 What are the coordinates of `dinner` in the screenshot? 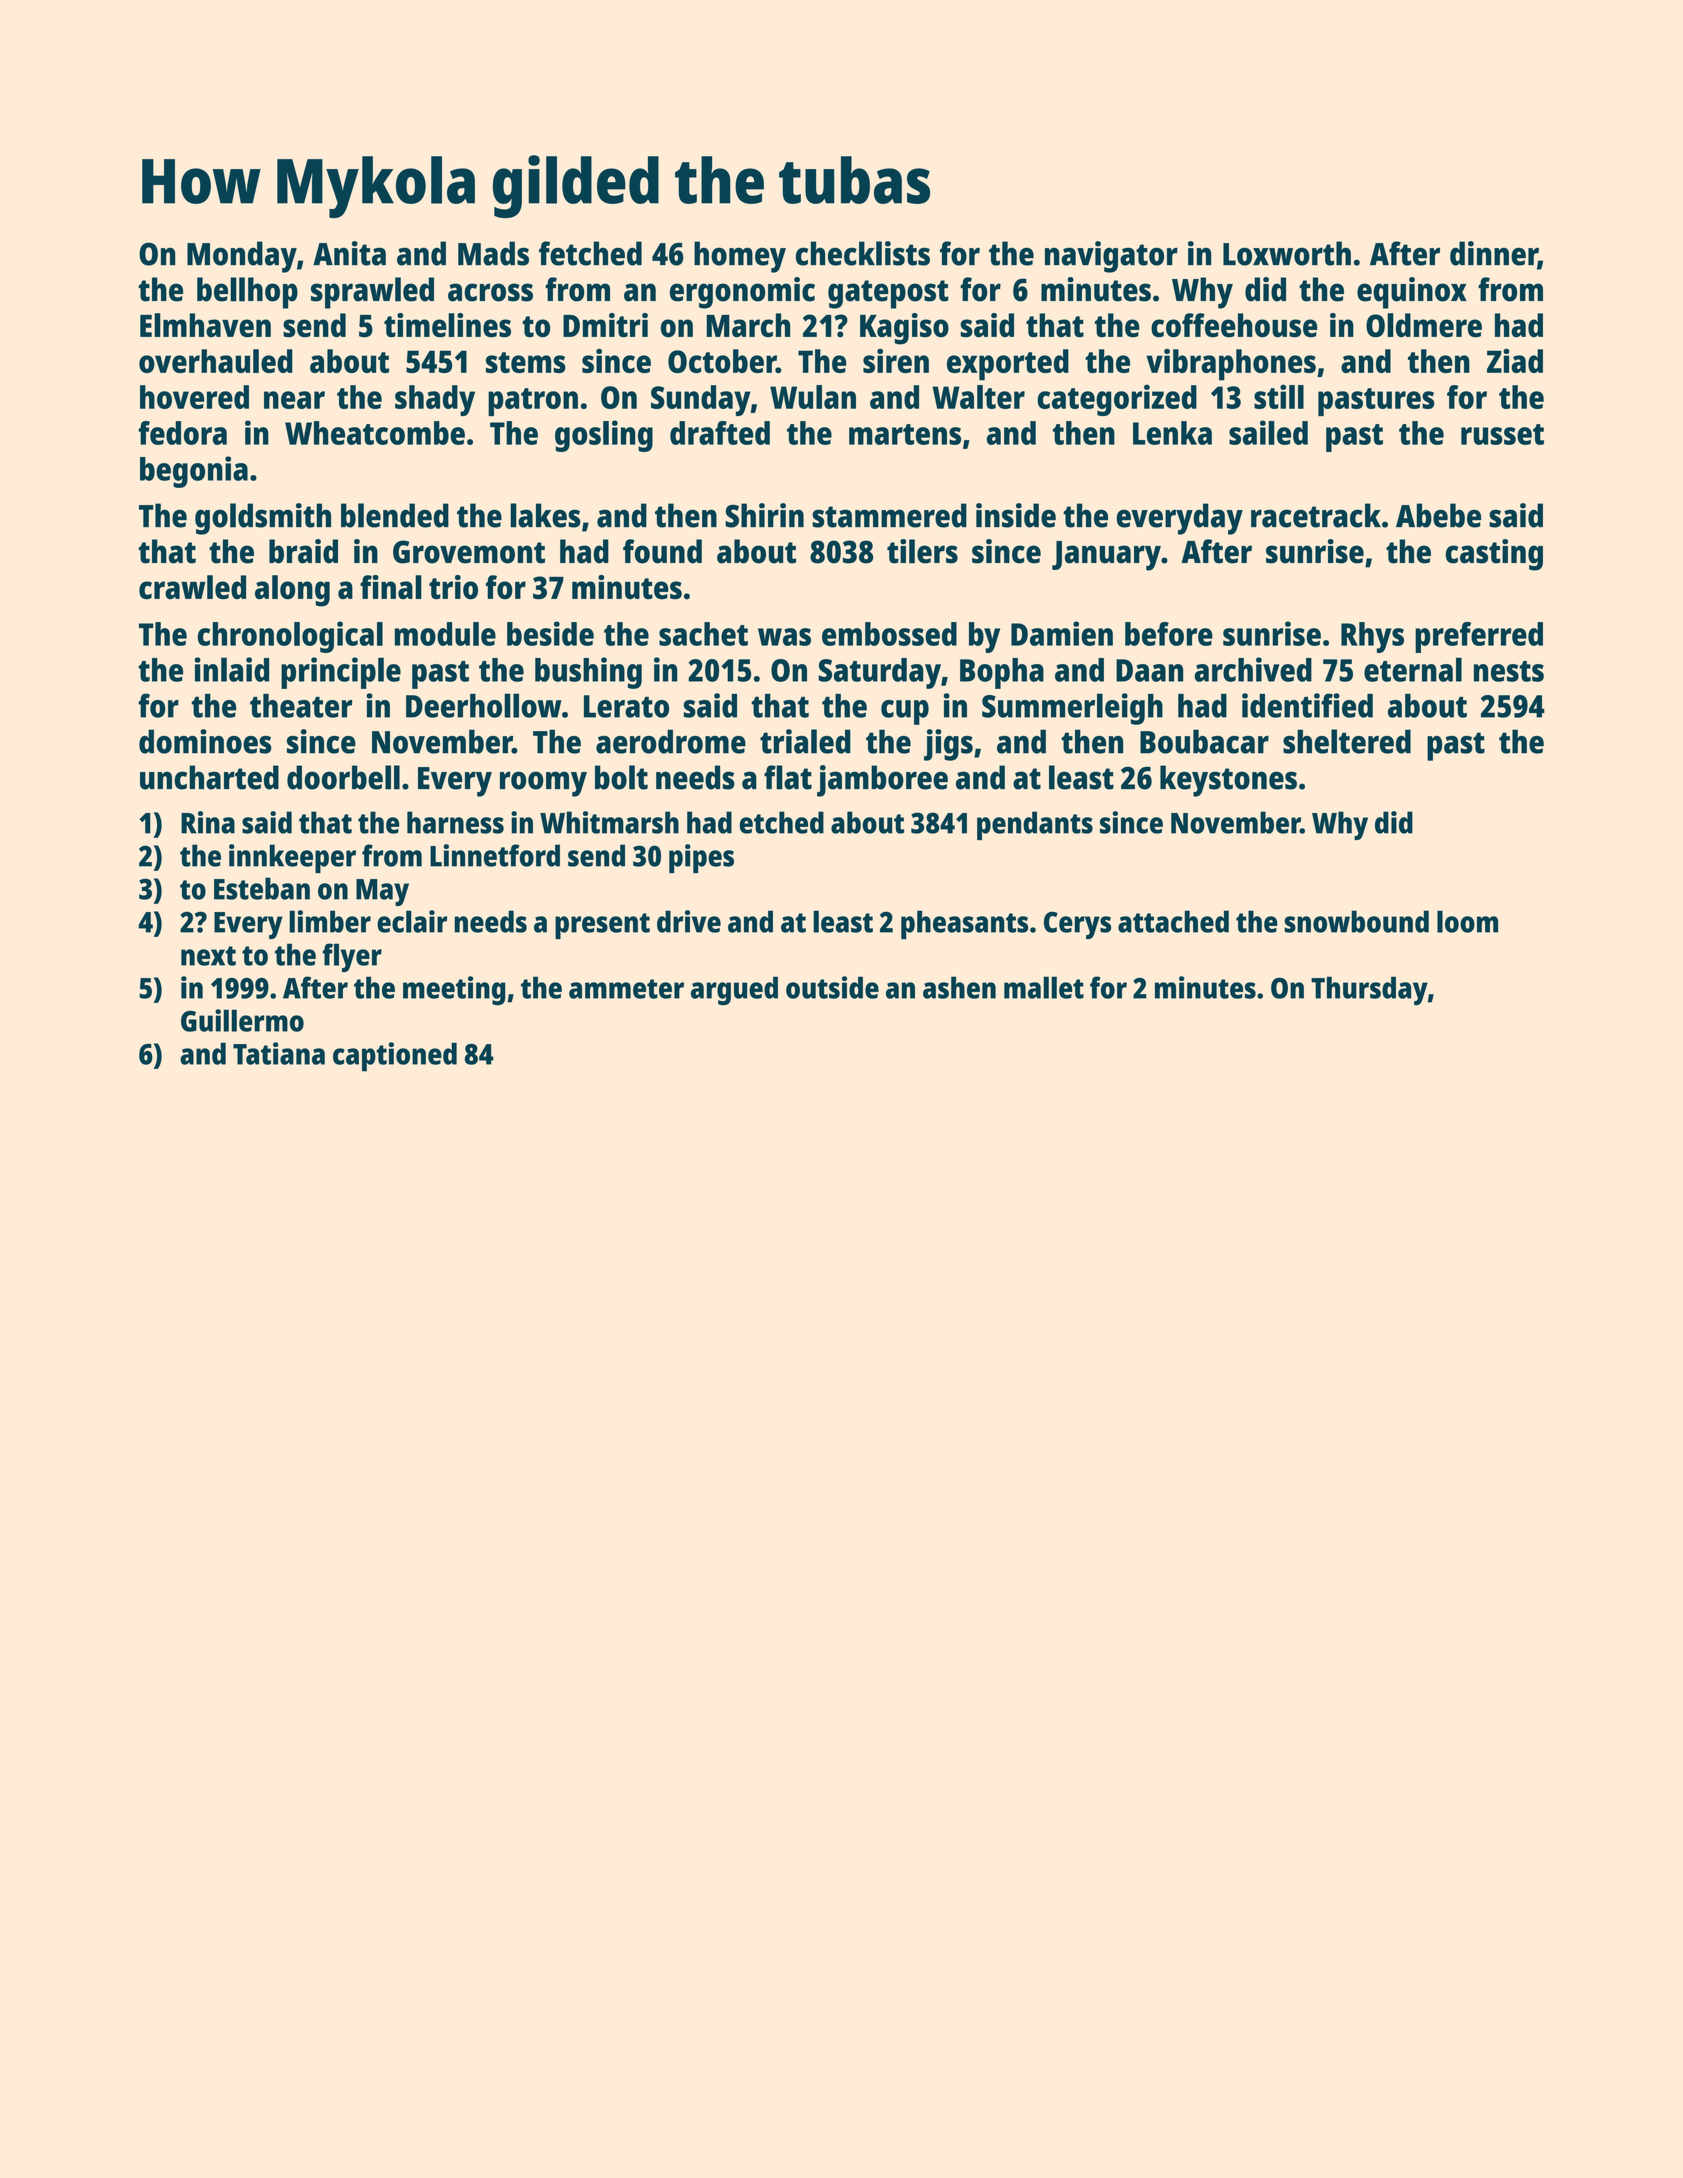 It's located at (1494, 254).
